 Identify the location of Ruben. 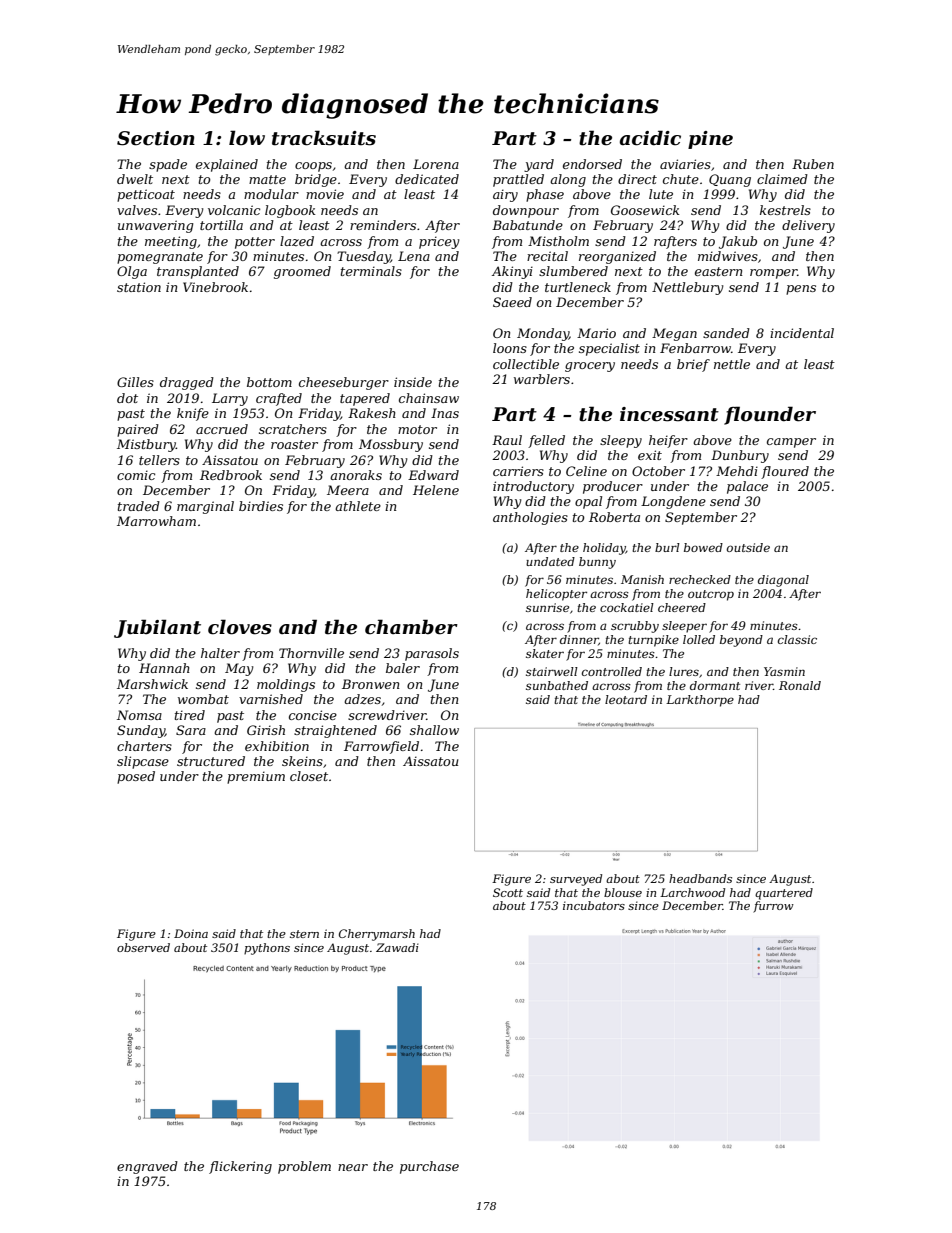
(813, 164).
